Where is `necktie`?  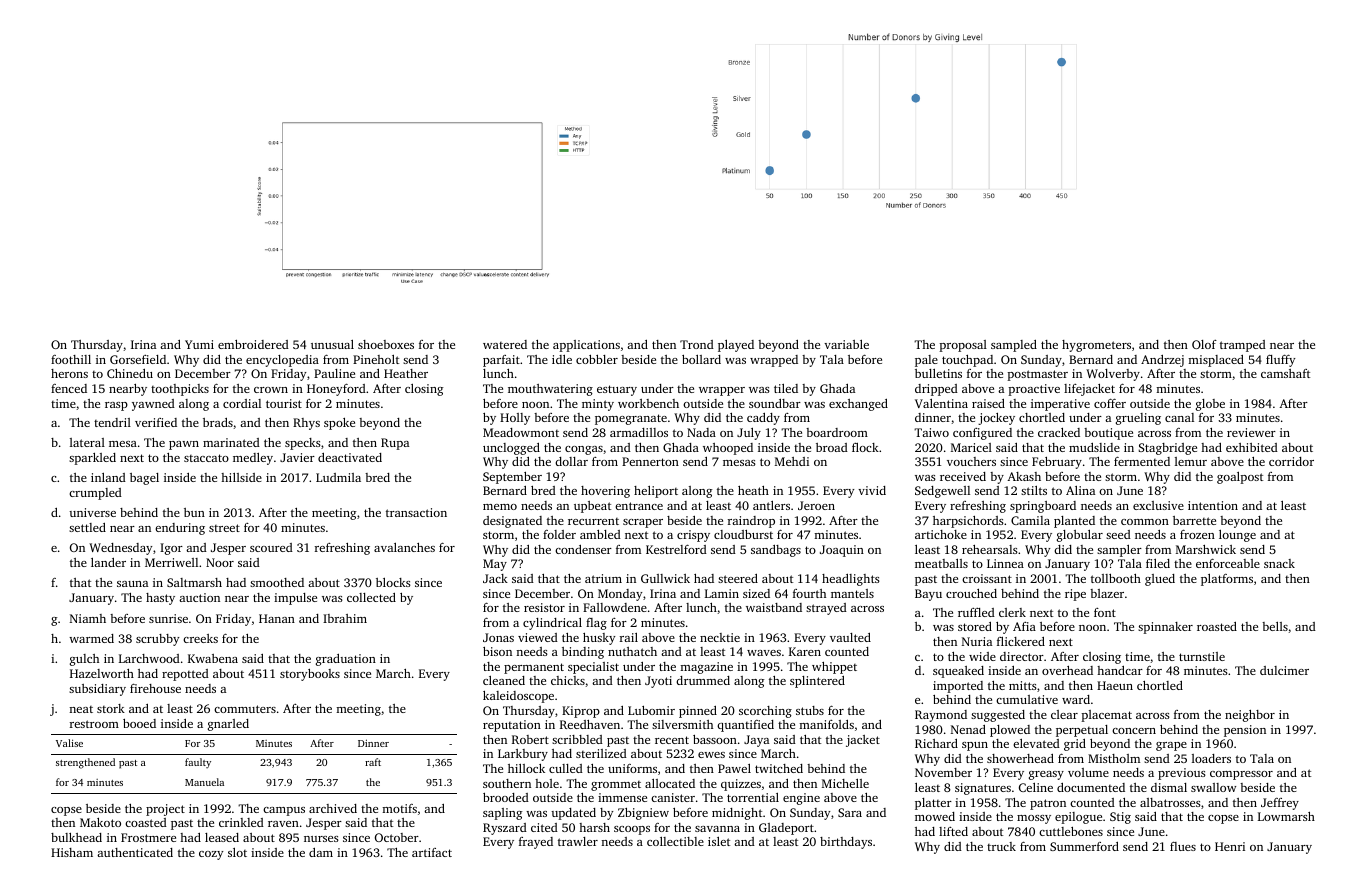
necktie is located at coordinates (720, 637).
